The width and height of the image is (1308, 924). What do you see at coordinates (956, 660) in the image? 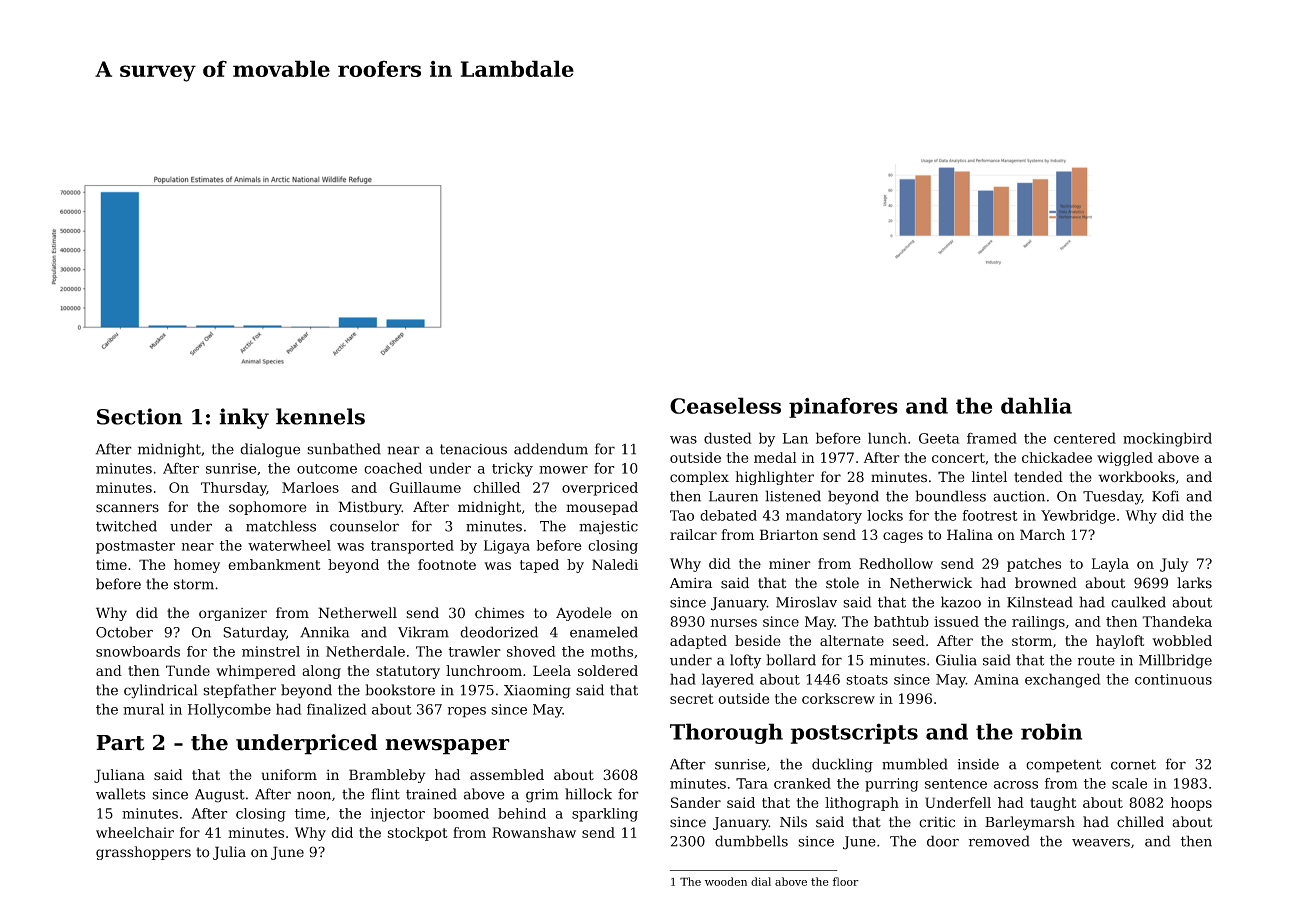
I see `Giulia` at bounding box center [956, 660].
